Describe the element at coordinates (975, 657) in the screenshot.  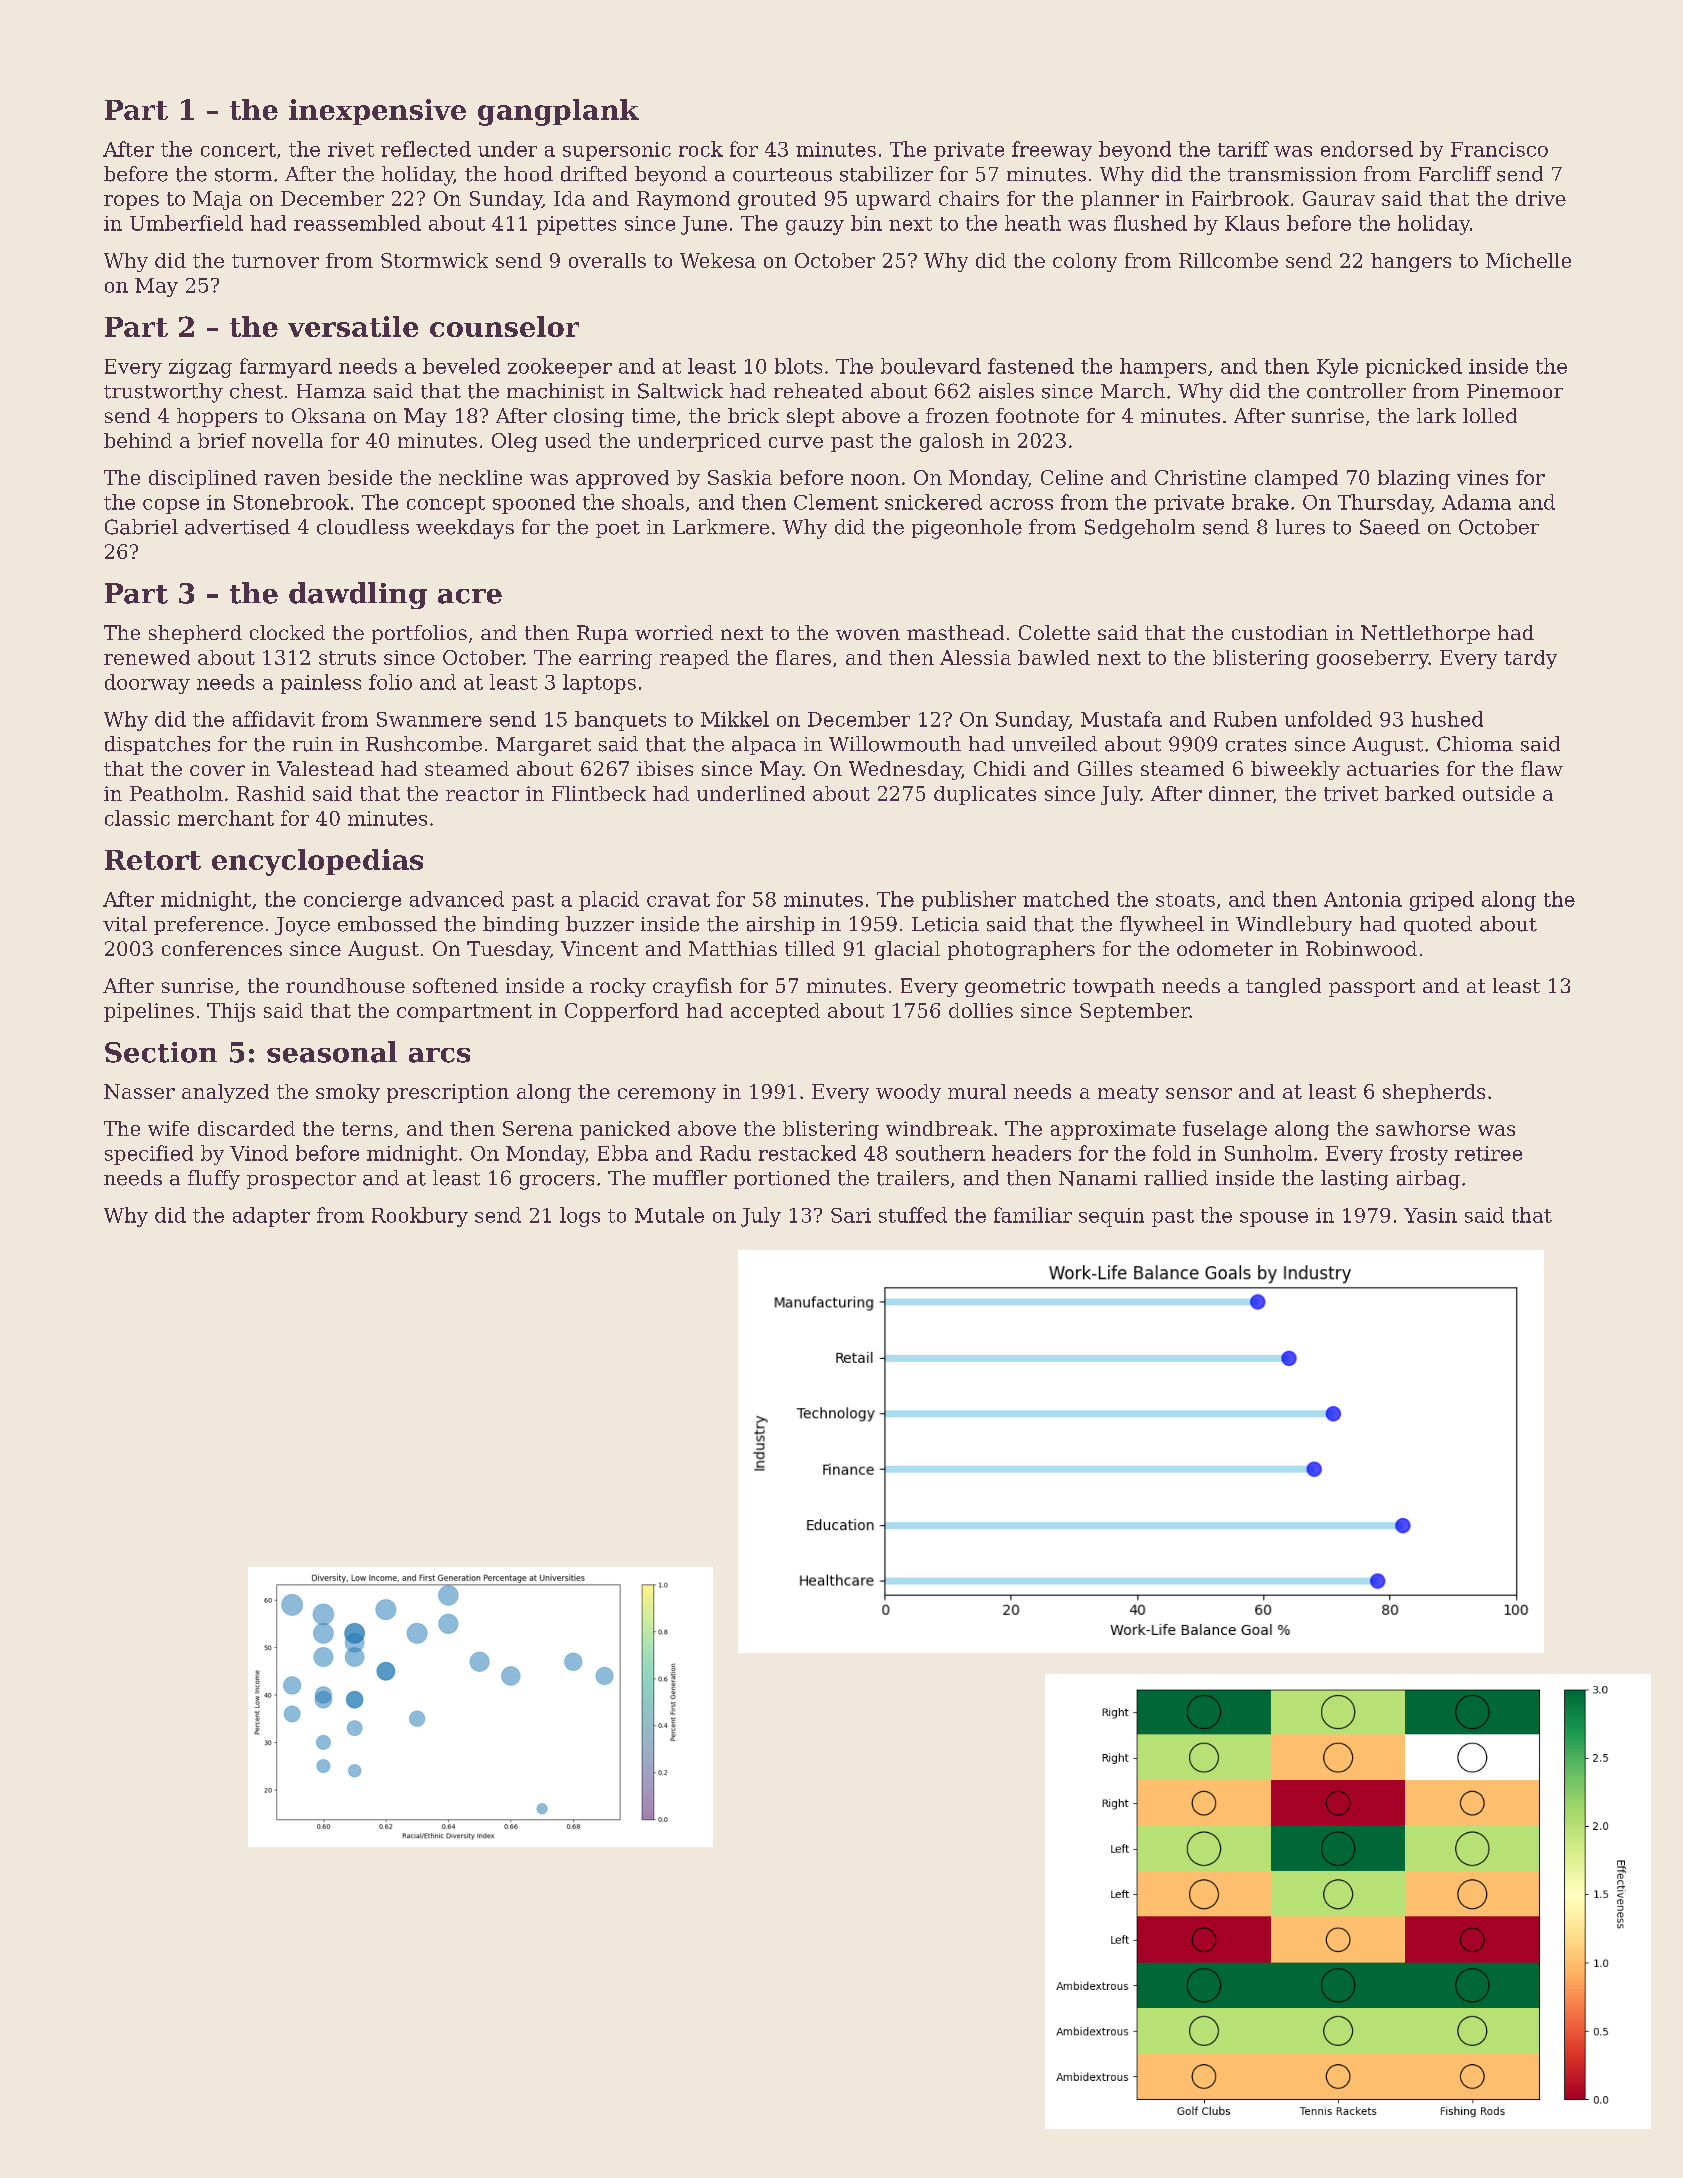
I see `Alessia` at that location.
